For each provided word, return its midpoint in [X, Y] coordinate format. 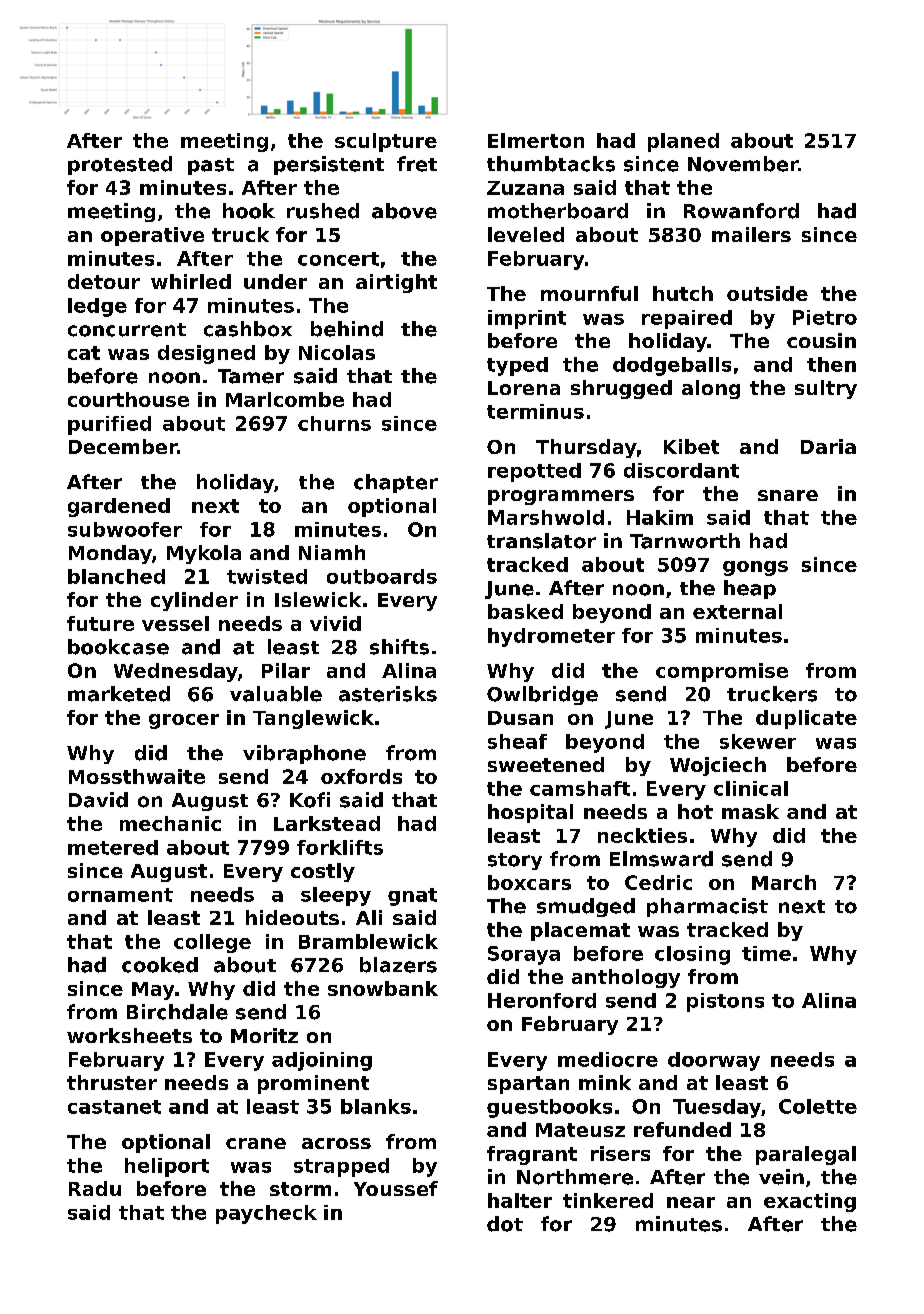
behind [347, 329]
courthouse [128, 399]
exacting [810, 1202]
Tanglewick [313, 719]
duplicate [806, 719]
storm [300, 1189]
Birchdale [177, 1012]
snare [788, 495]
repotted [534, 472]
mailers [751, 234]
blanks [376, 1106]
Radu [95, 1188]
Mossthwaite [137, 776]
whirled [191, 281]
